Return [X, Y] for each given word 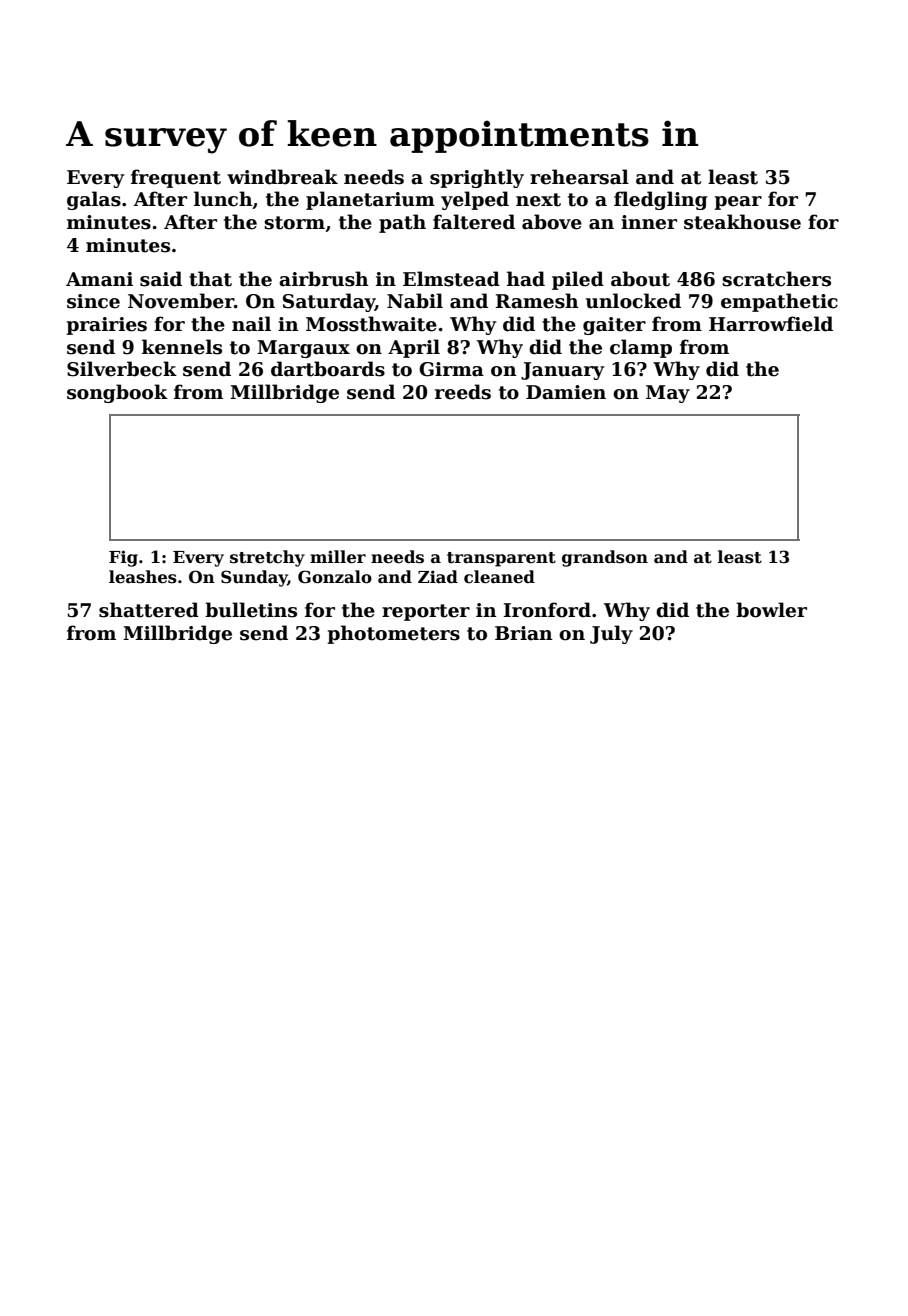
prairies [106, 326]
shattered [149, 610]
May [668, 394]
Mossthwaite [371, 324]
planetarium [370, 200]
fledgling [660, 200]
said [161, 279]
